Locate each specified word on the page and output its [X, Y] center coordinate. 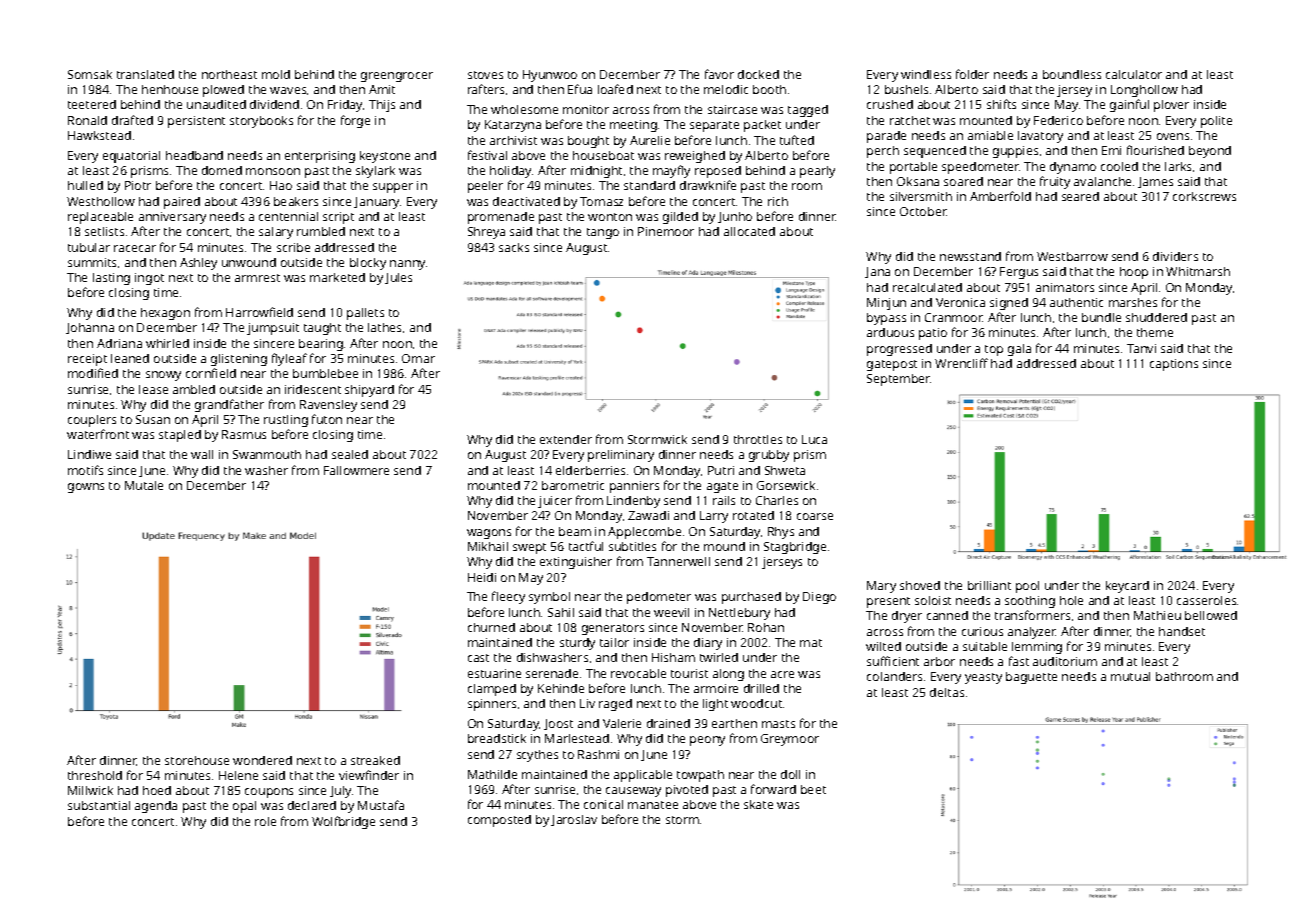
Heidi [482, 577]
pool [1027, 587]
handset [1182, 631]
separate [714, 126]
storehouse [197, 760]
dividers [1175, 256]
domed [222, 170]
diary [708, 644]
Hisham [673, 657]
